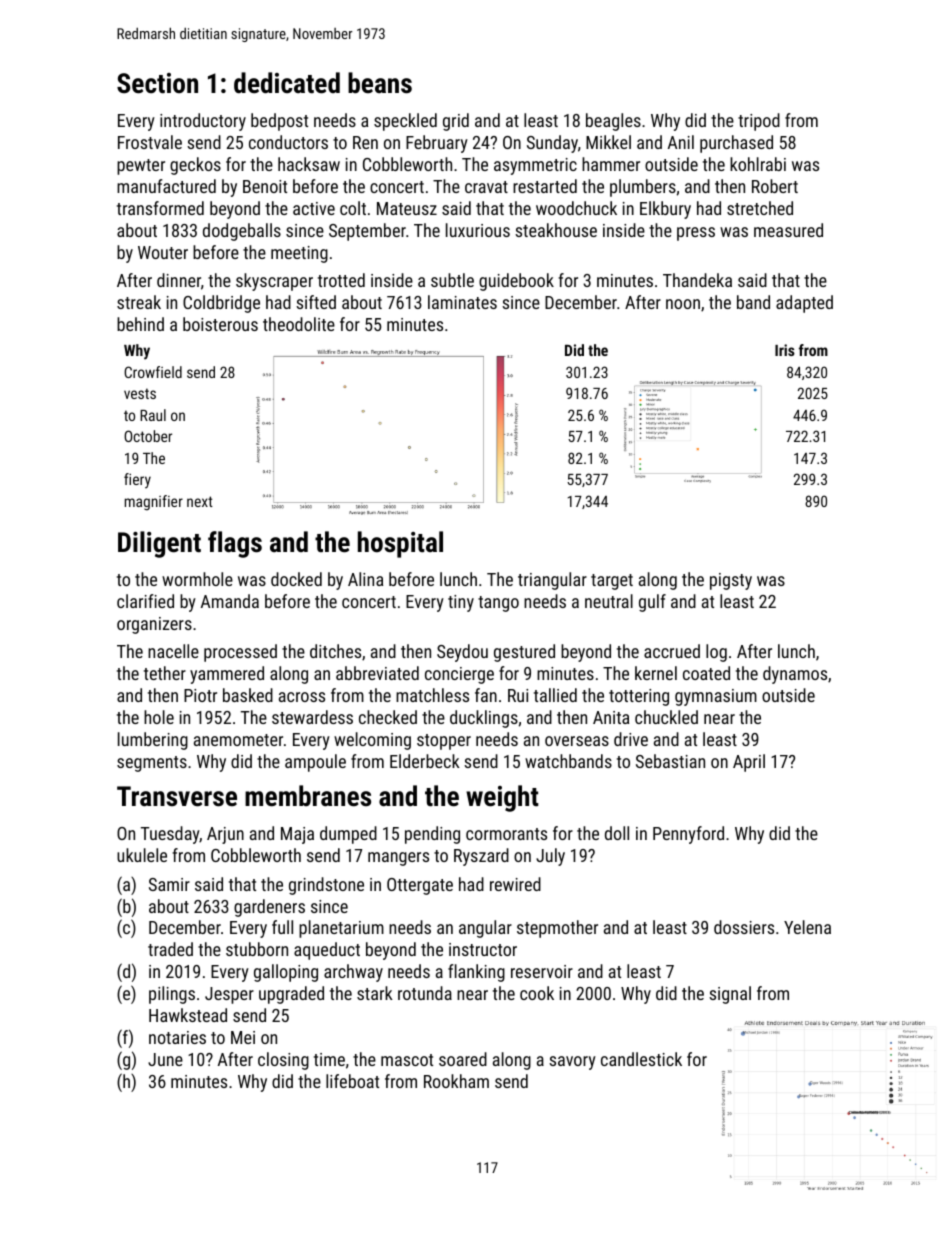  I want to click on Elkbury, so click(665, 210).
